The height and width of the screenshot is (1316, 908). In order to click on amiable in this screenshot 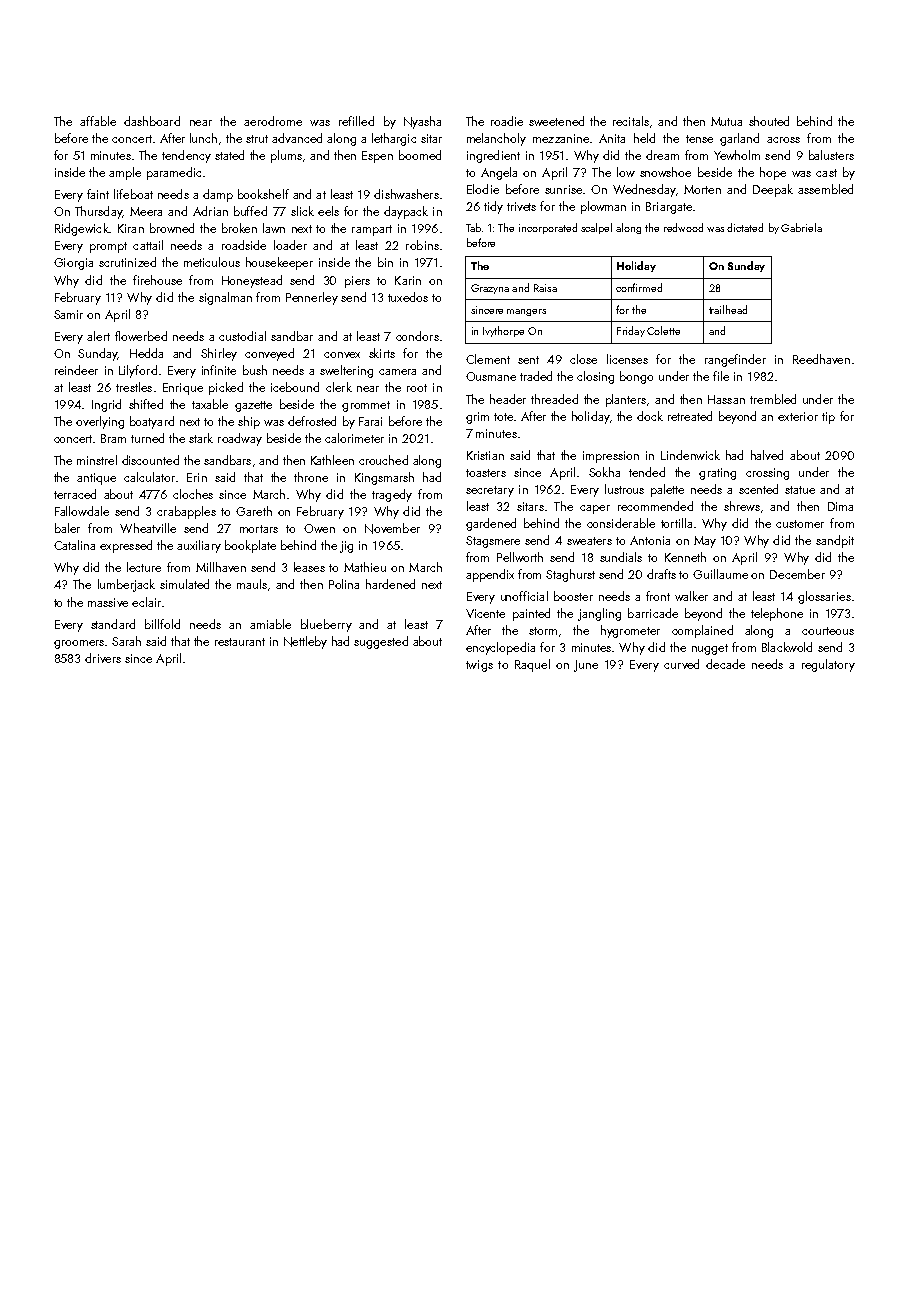, I will do `click(270, 624)`.
